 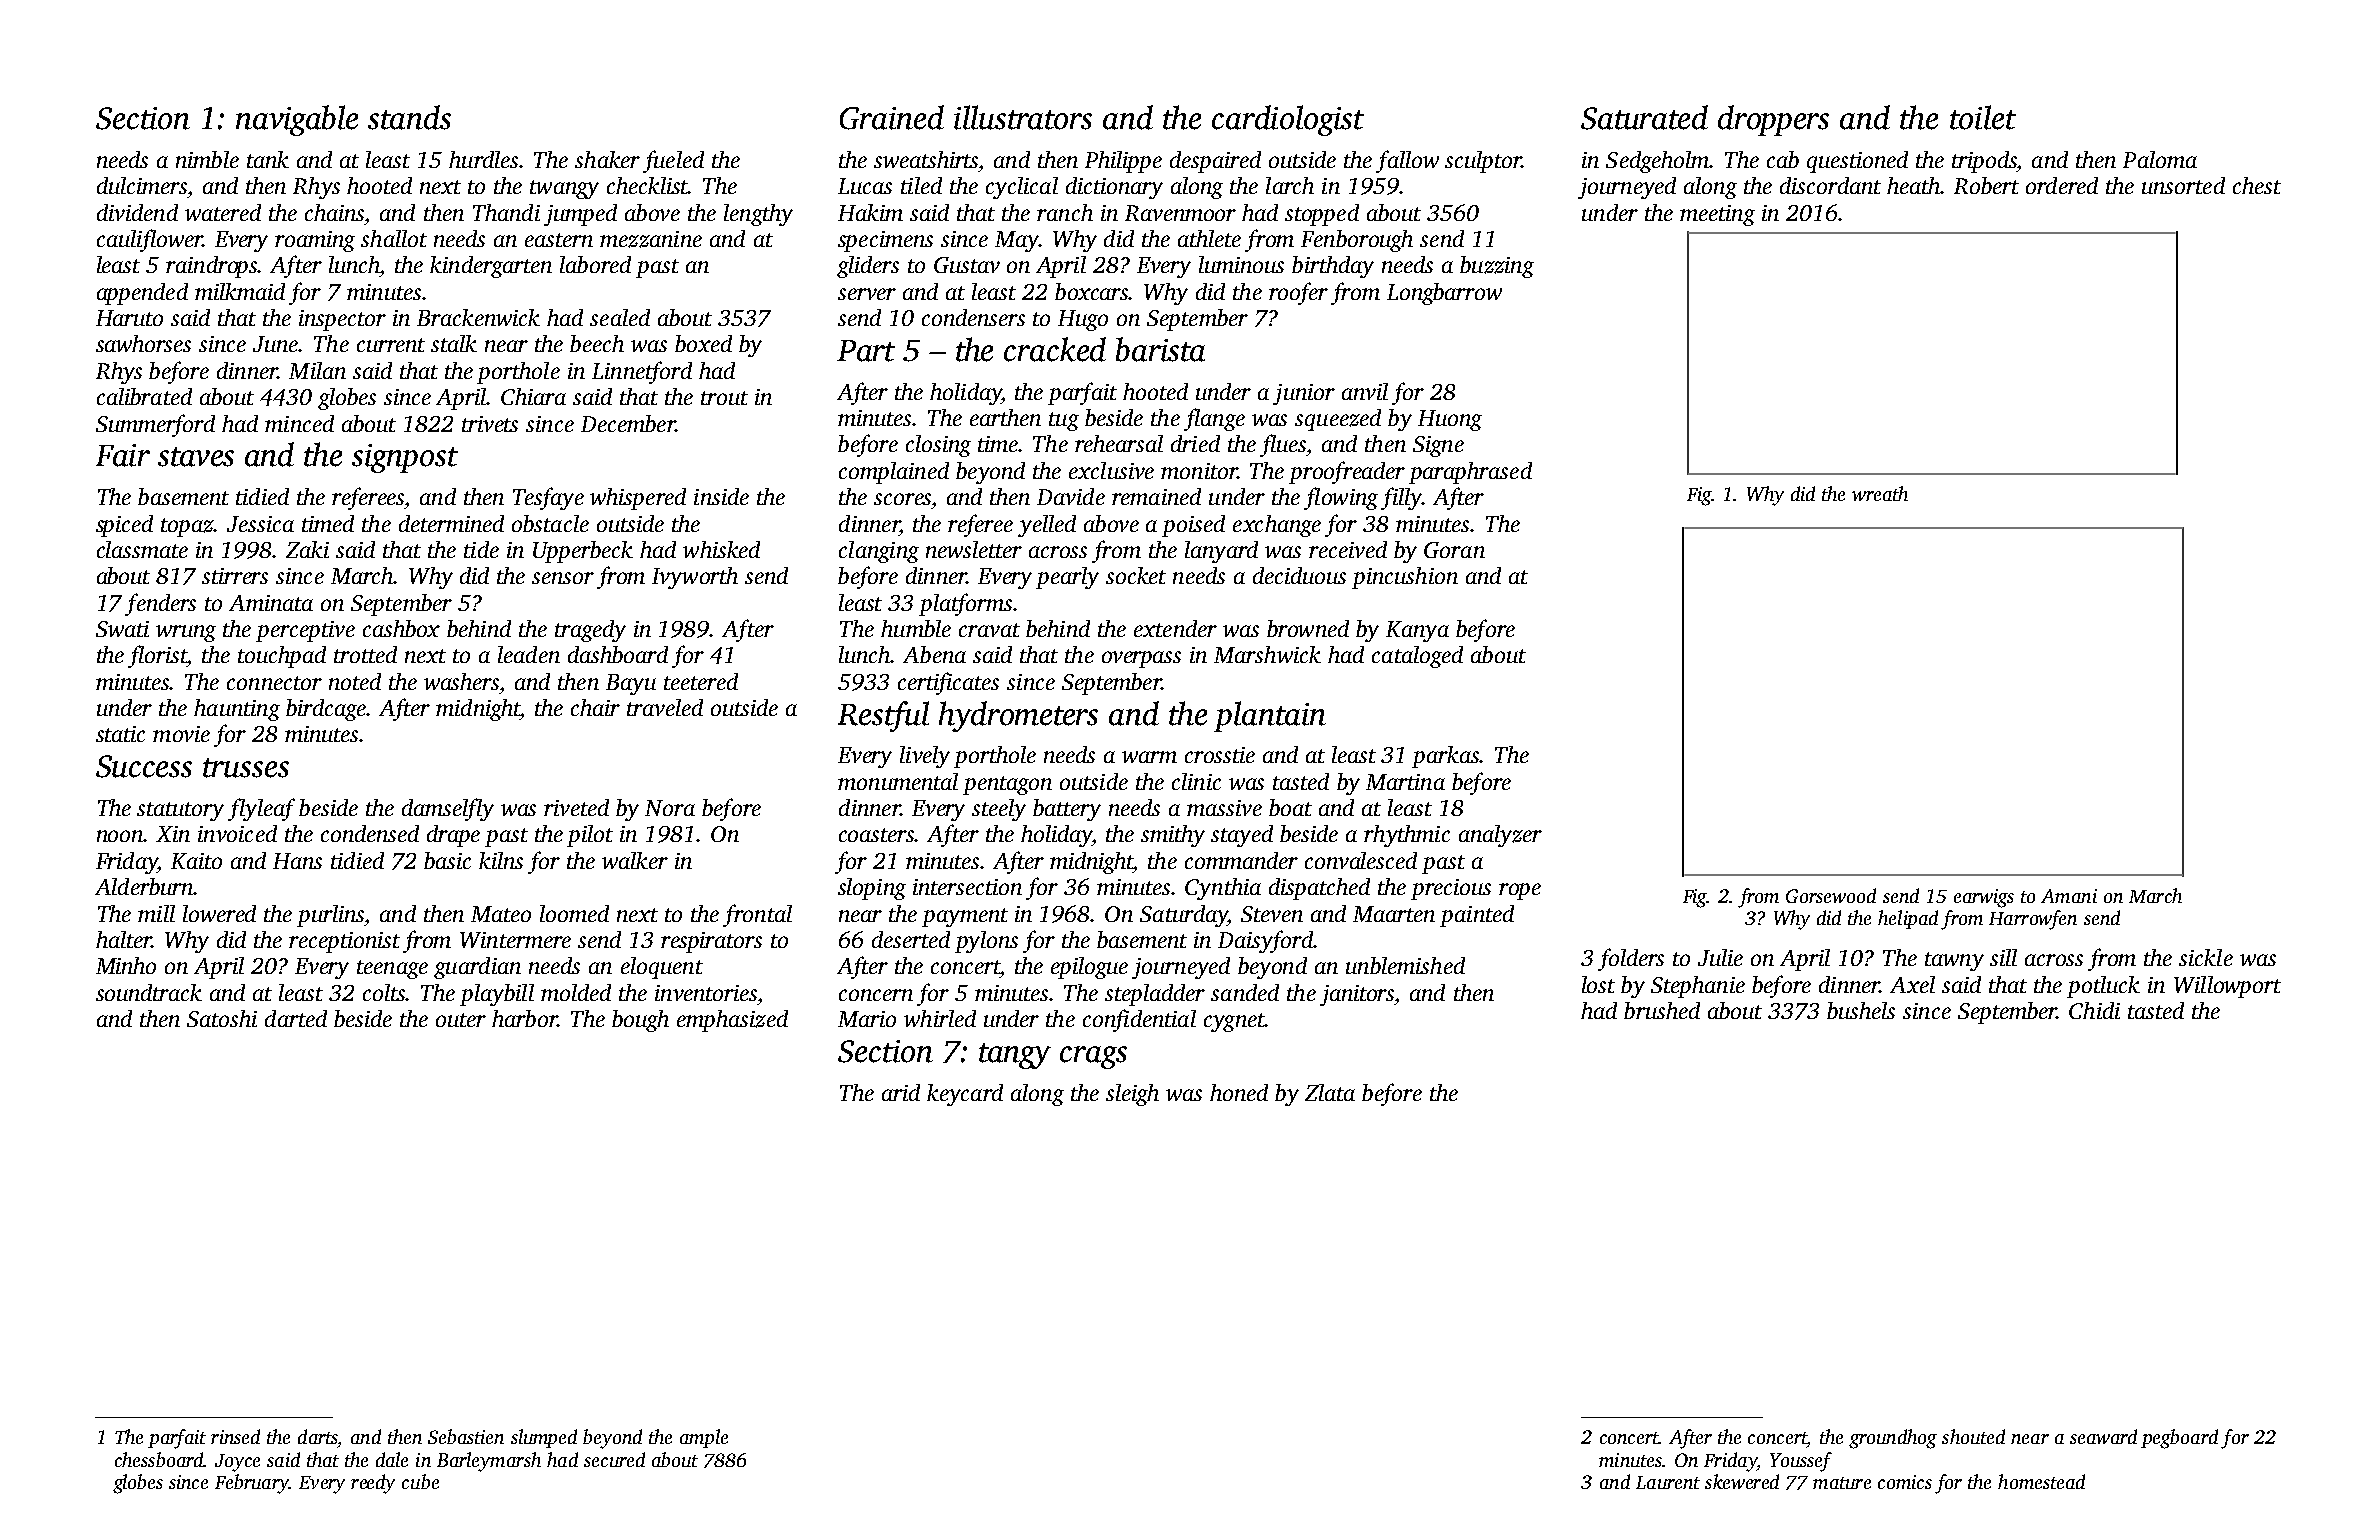 What do you see at coordinates (1668, 1482) in the screenshot?
I see `Laurent` at bounding box center [1668, 1482].
